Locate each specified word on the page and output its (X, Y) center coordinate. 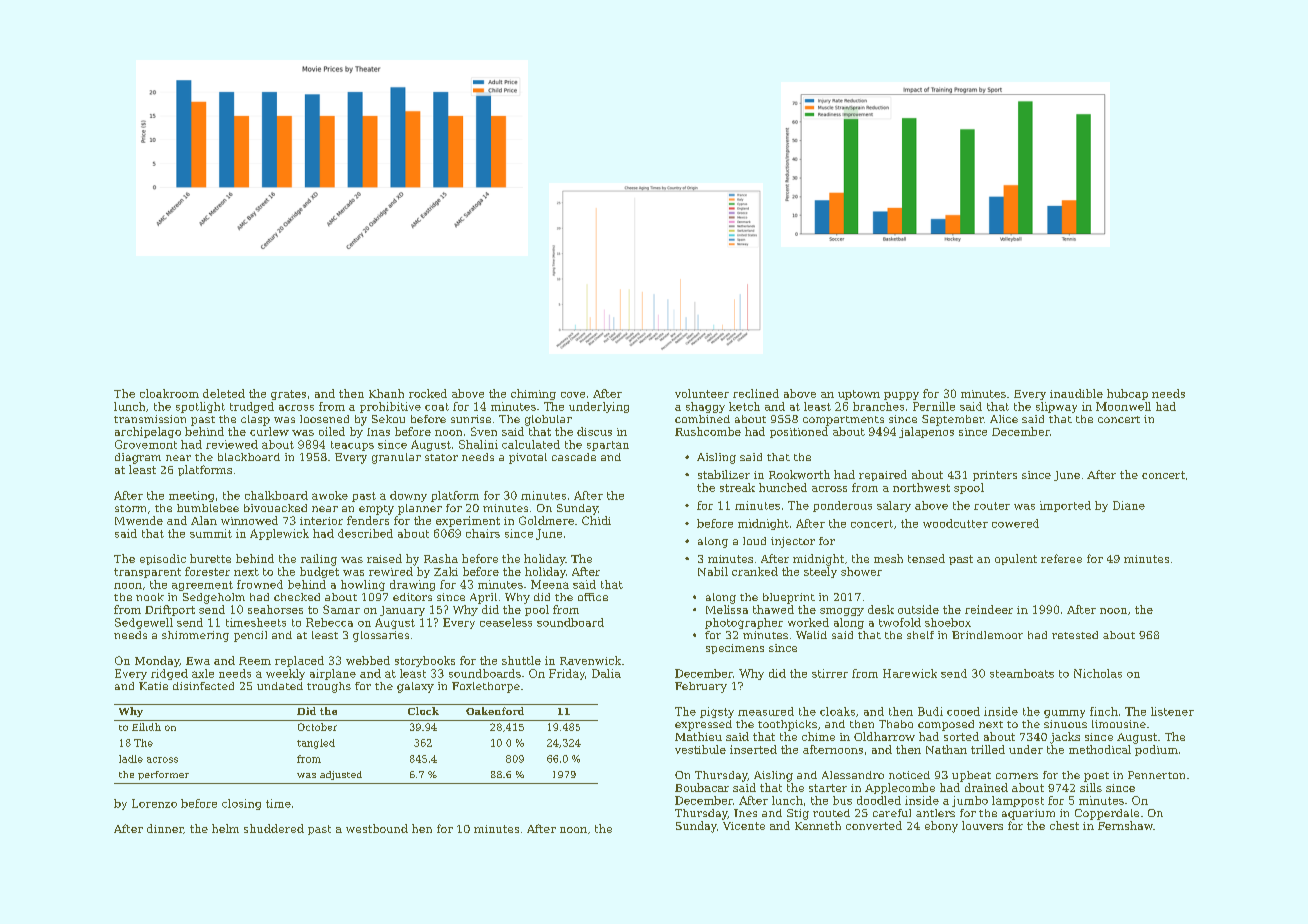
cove (573, 395)
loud (754, 541)
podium (1156, 750)
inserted (753, 749)
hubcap (1127, 394)
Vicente (744, 826)
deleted (224, 393)
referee (1061, 558)
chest (1064, 825)
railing (319, 560)
